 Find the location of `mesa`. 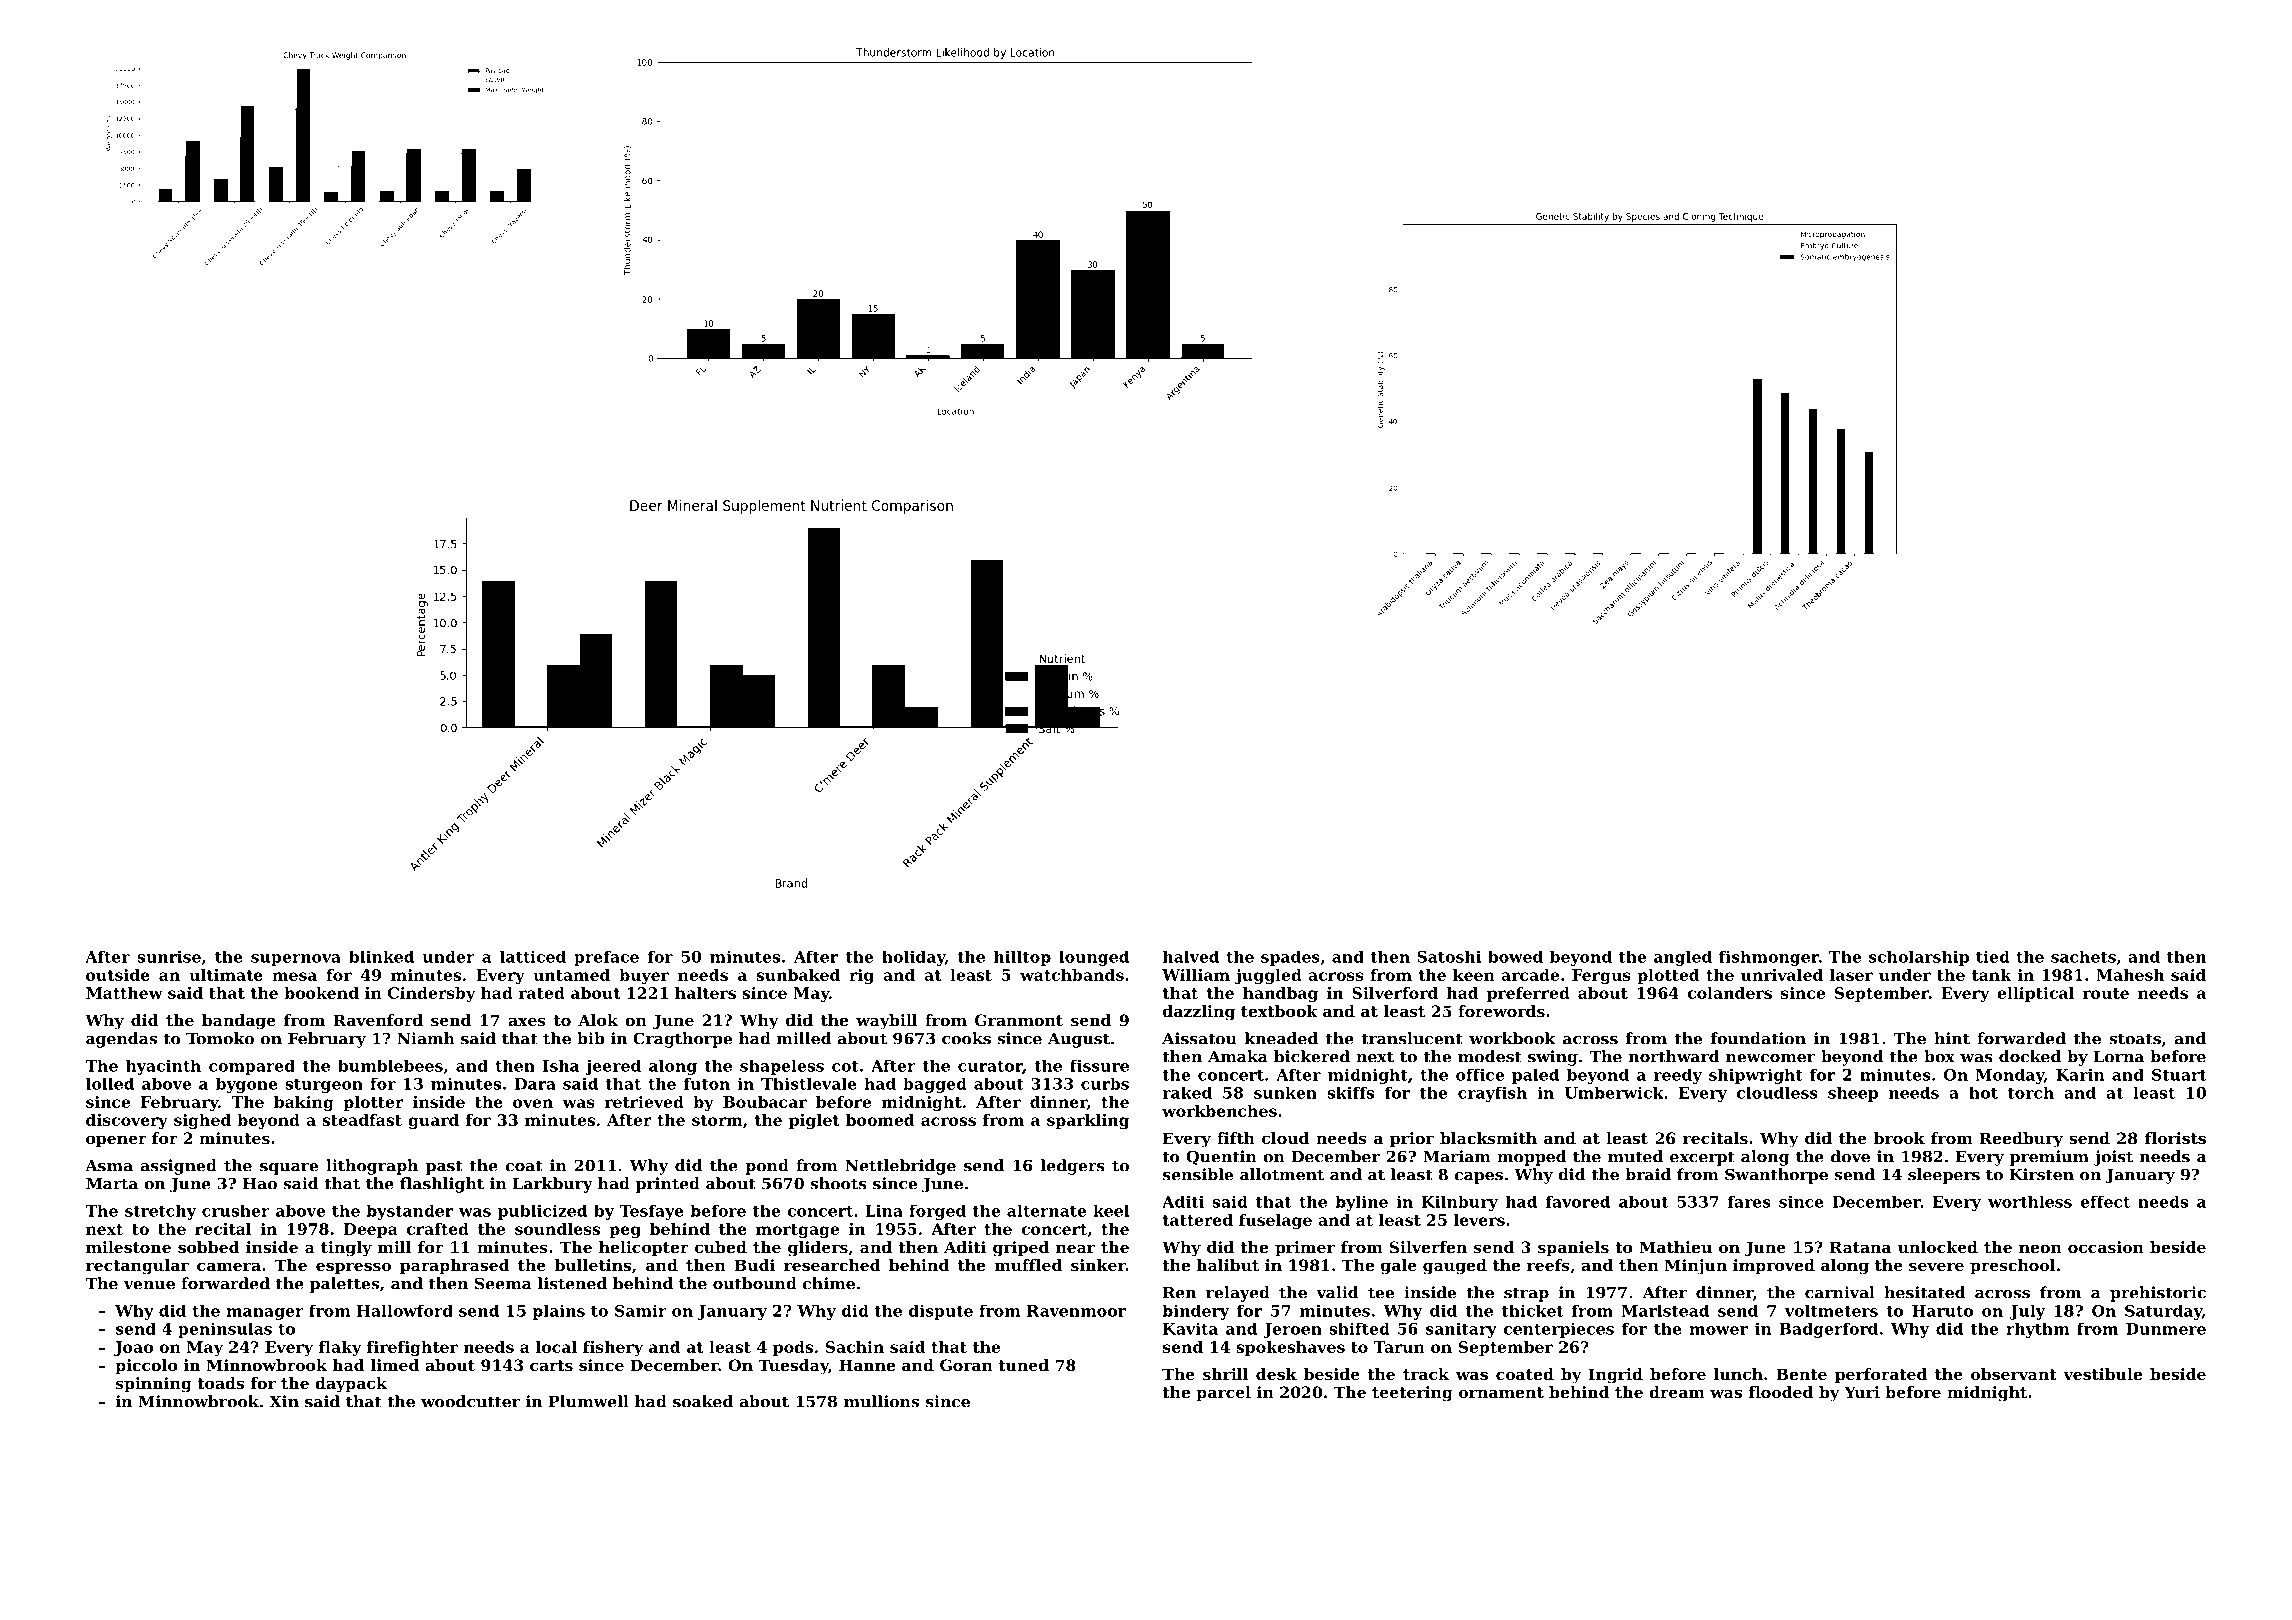

mesa is located at coordinates (294, 976).
